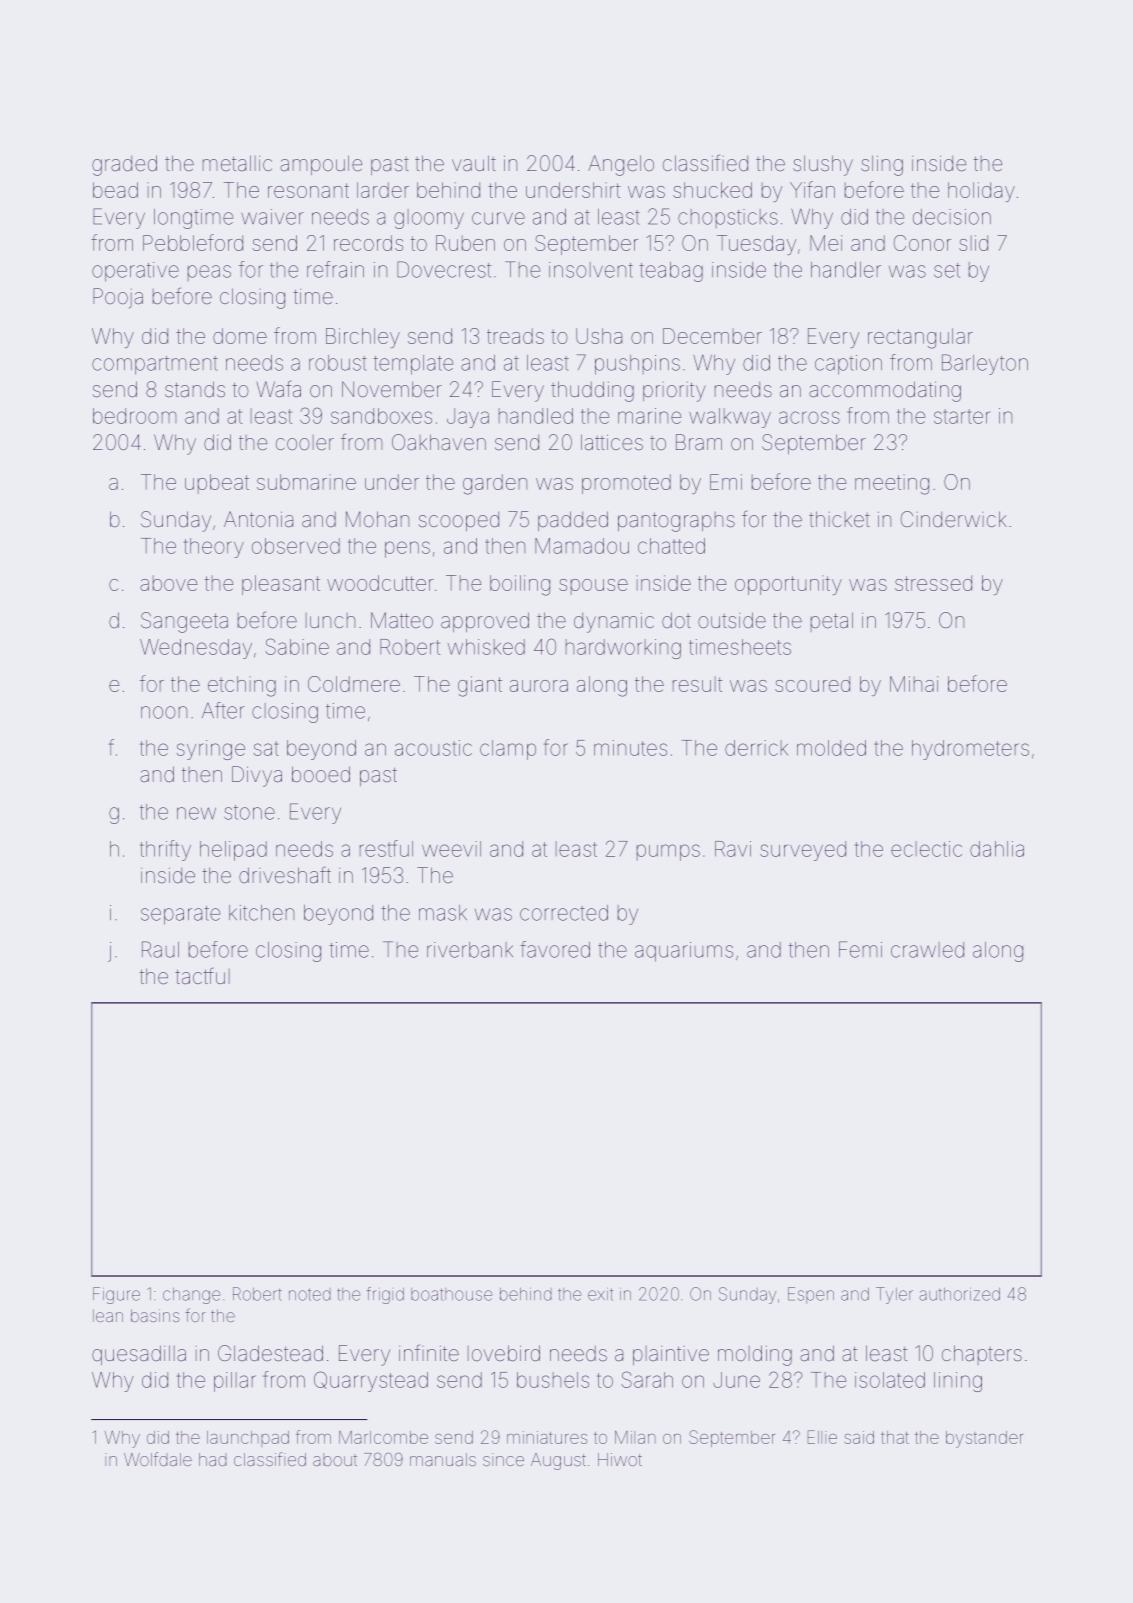 This document has width=1133, height=1603. Describe the element at coordinates (258, 519) in the document. I see `Antonia` at that location.
